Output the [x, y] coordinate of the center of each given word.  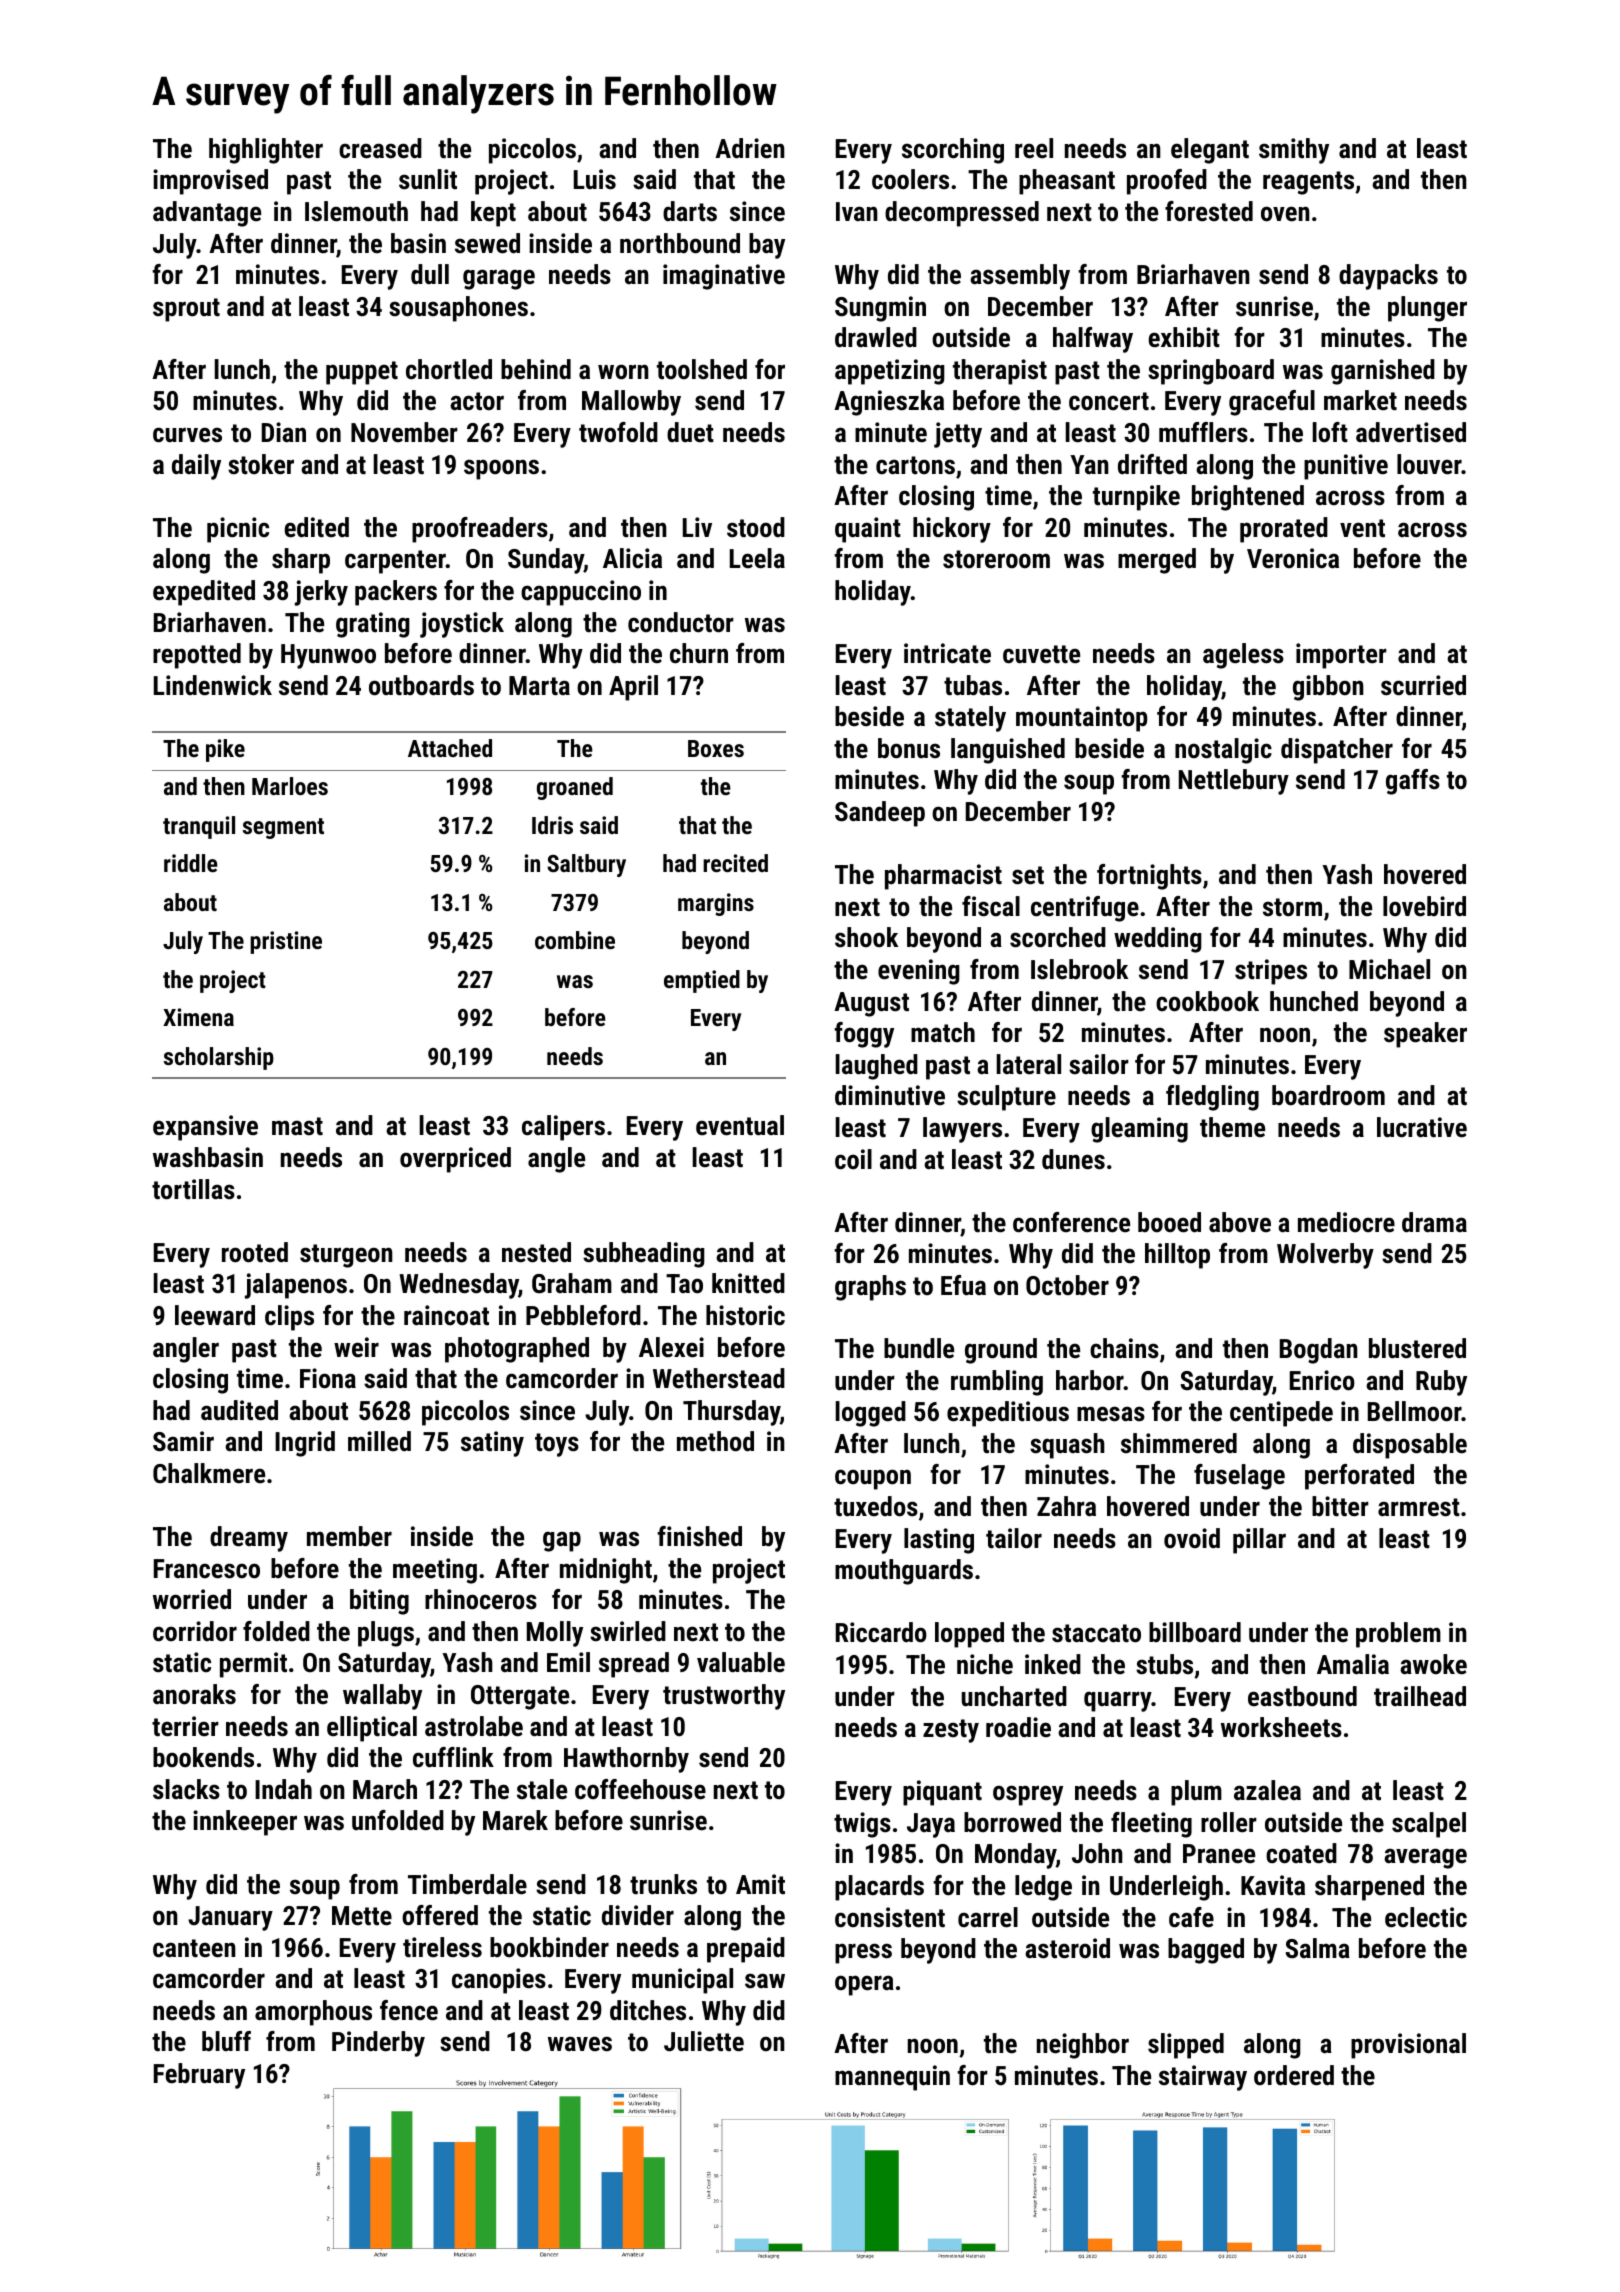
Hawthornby [626, 1760]
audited [239, 1410]
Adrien [750, 148]
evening [919, 972]
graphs [870, 1288]
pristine [286, 942]
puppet [362, 373]
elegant [1210, 151]
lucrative [1422, 1127]
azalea [1267, 1790]
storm [1292, 907]
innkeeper [245, 1823]
